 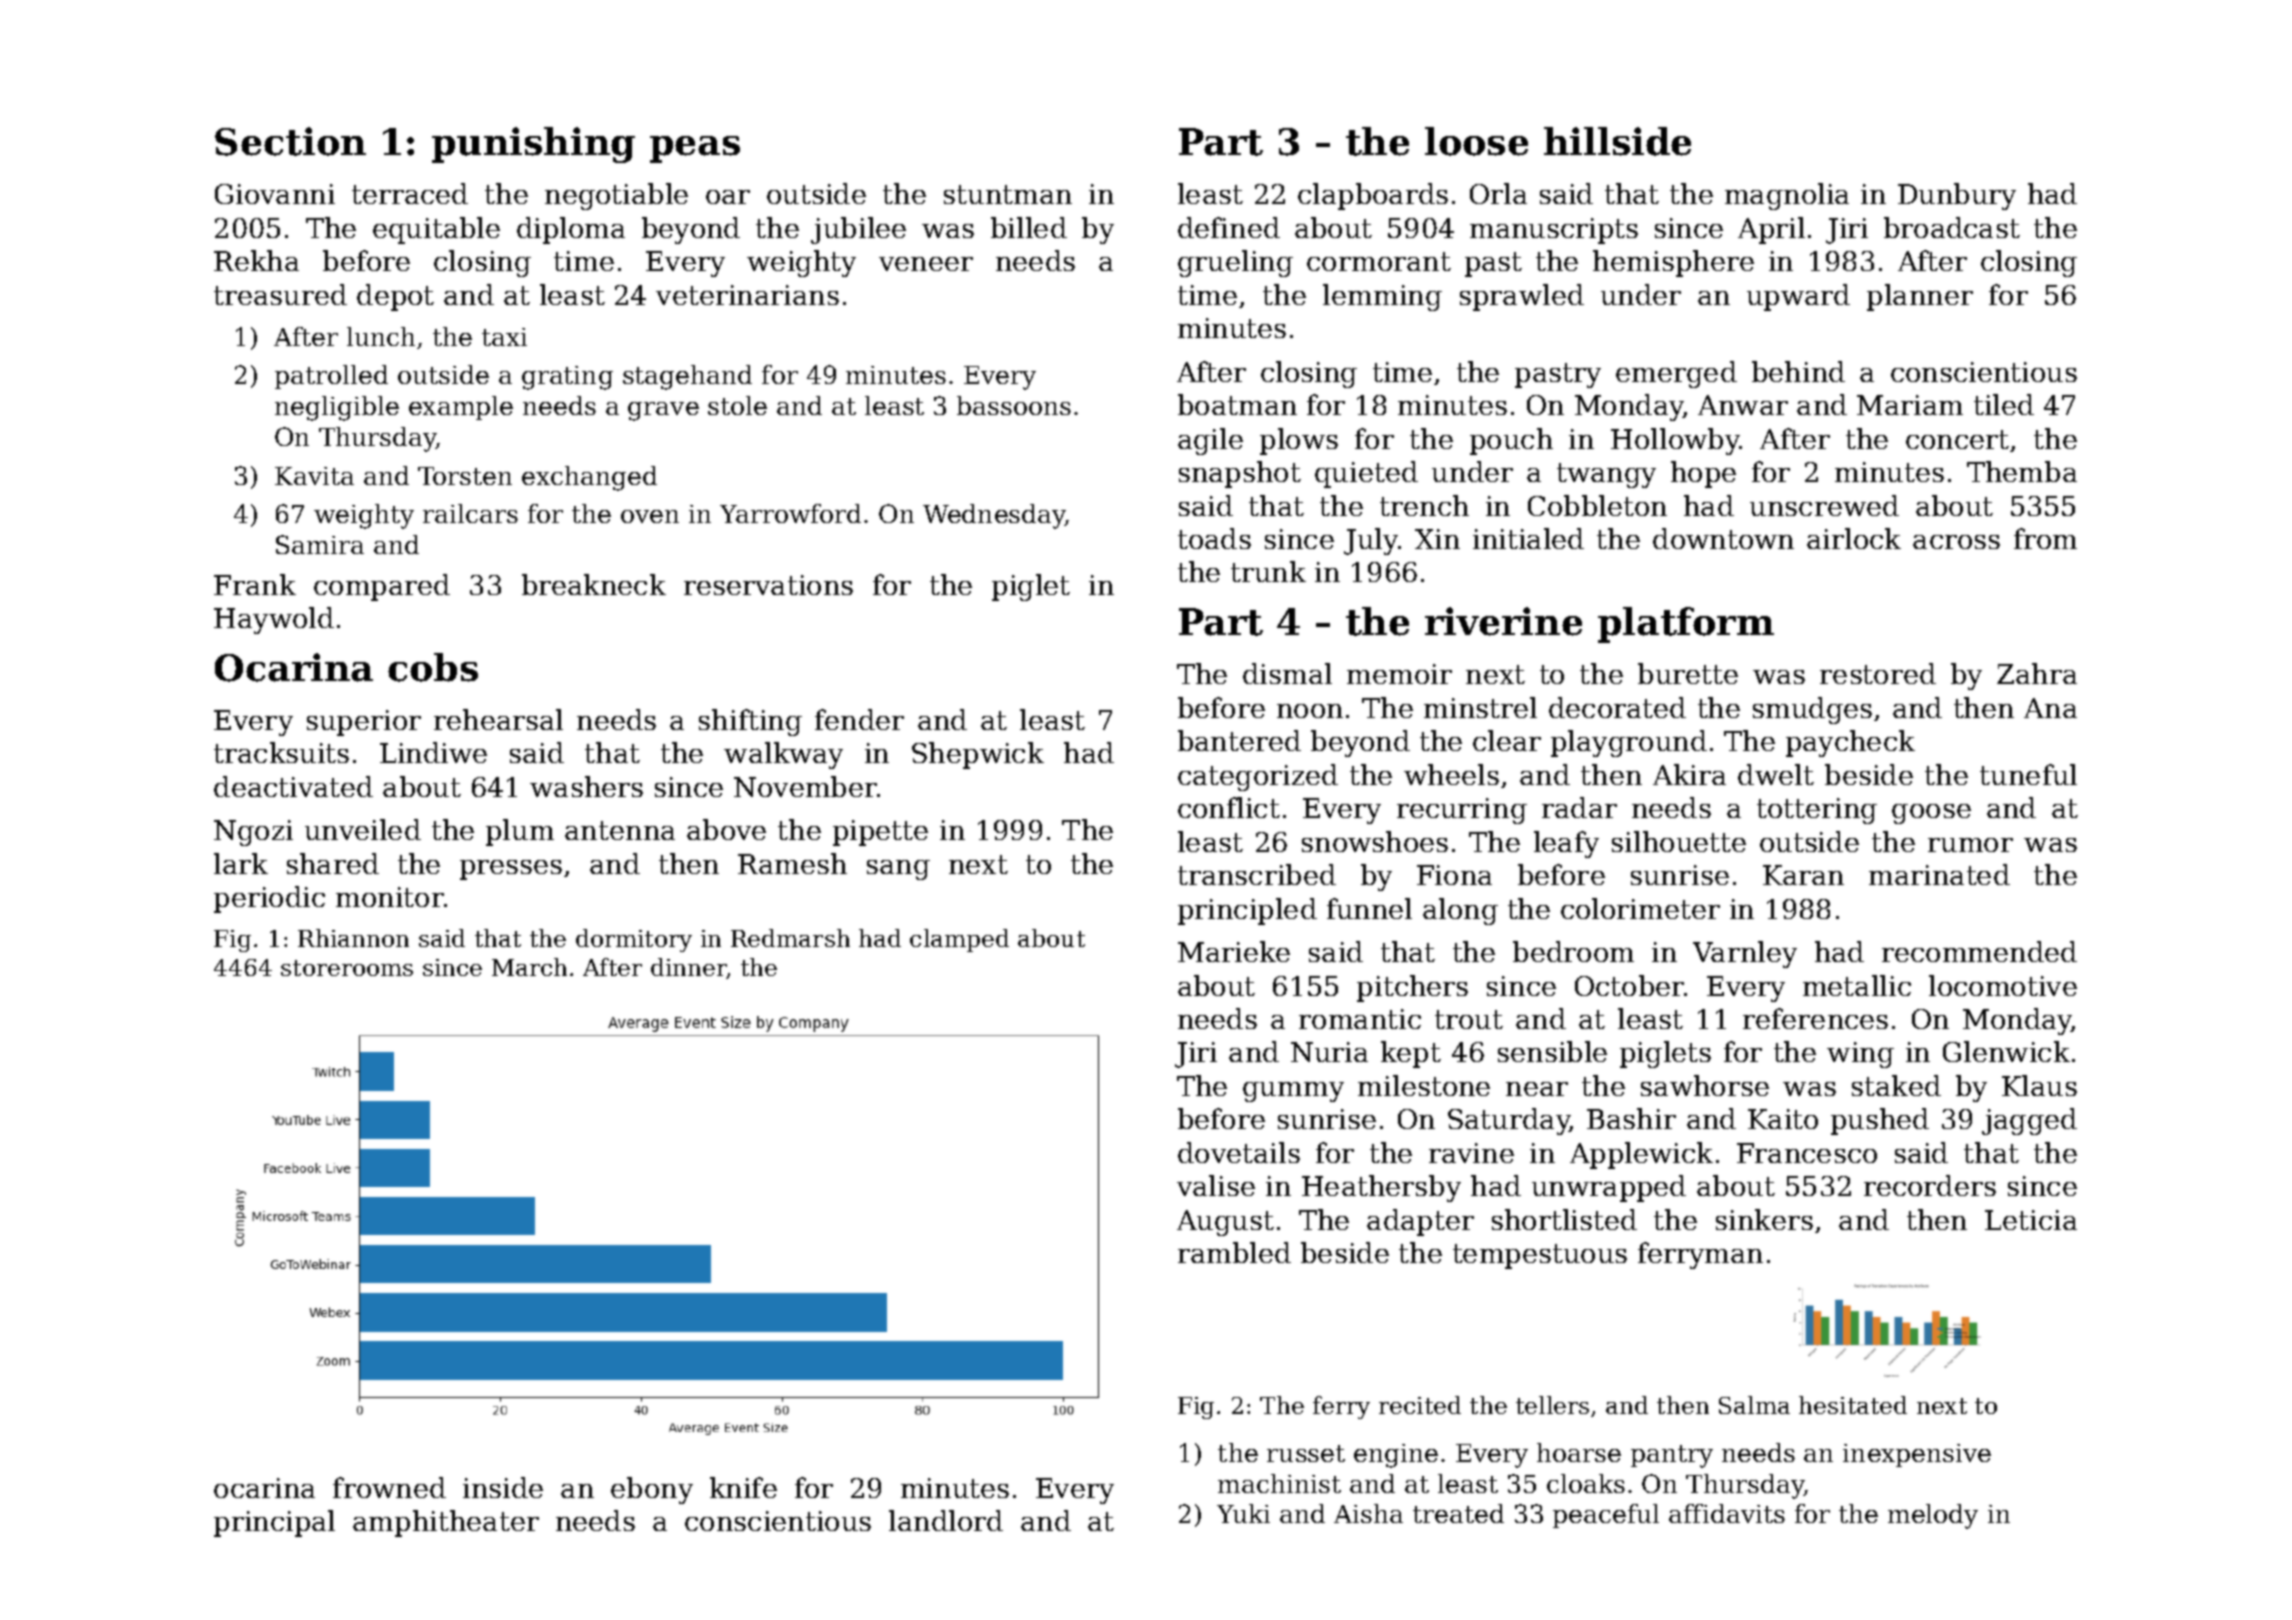 I want to click on behind, so click(x=1798, y=371).
